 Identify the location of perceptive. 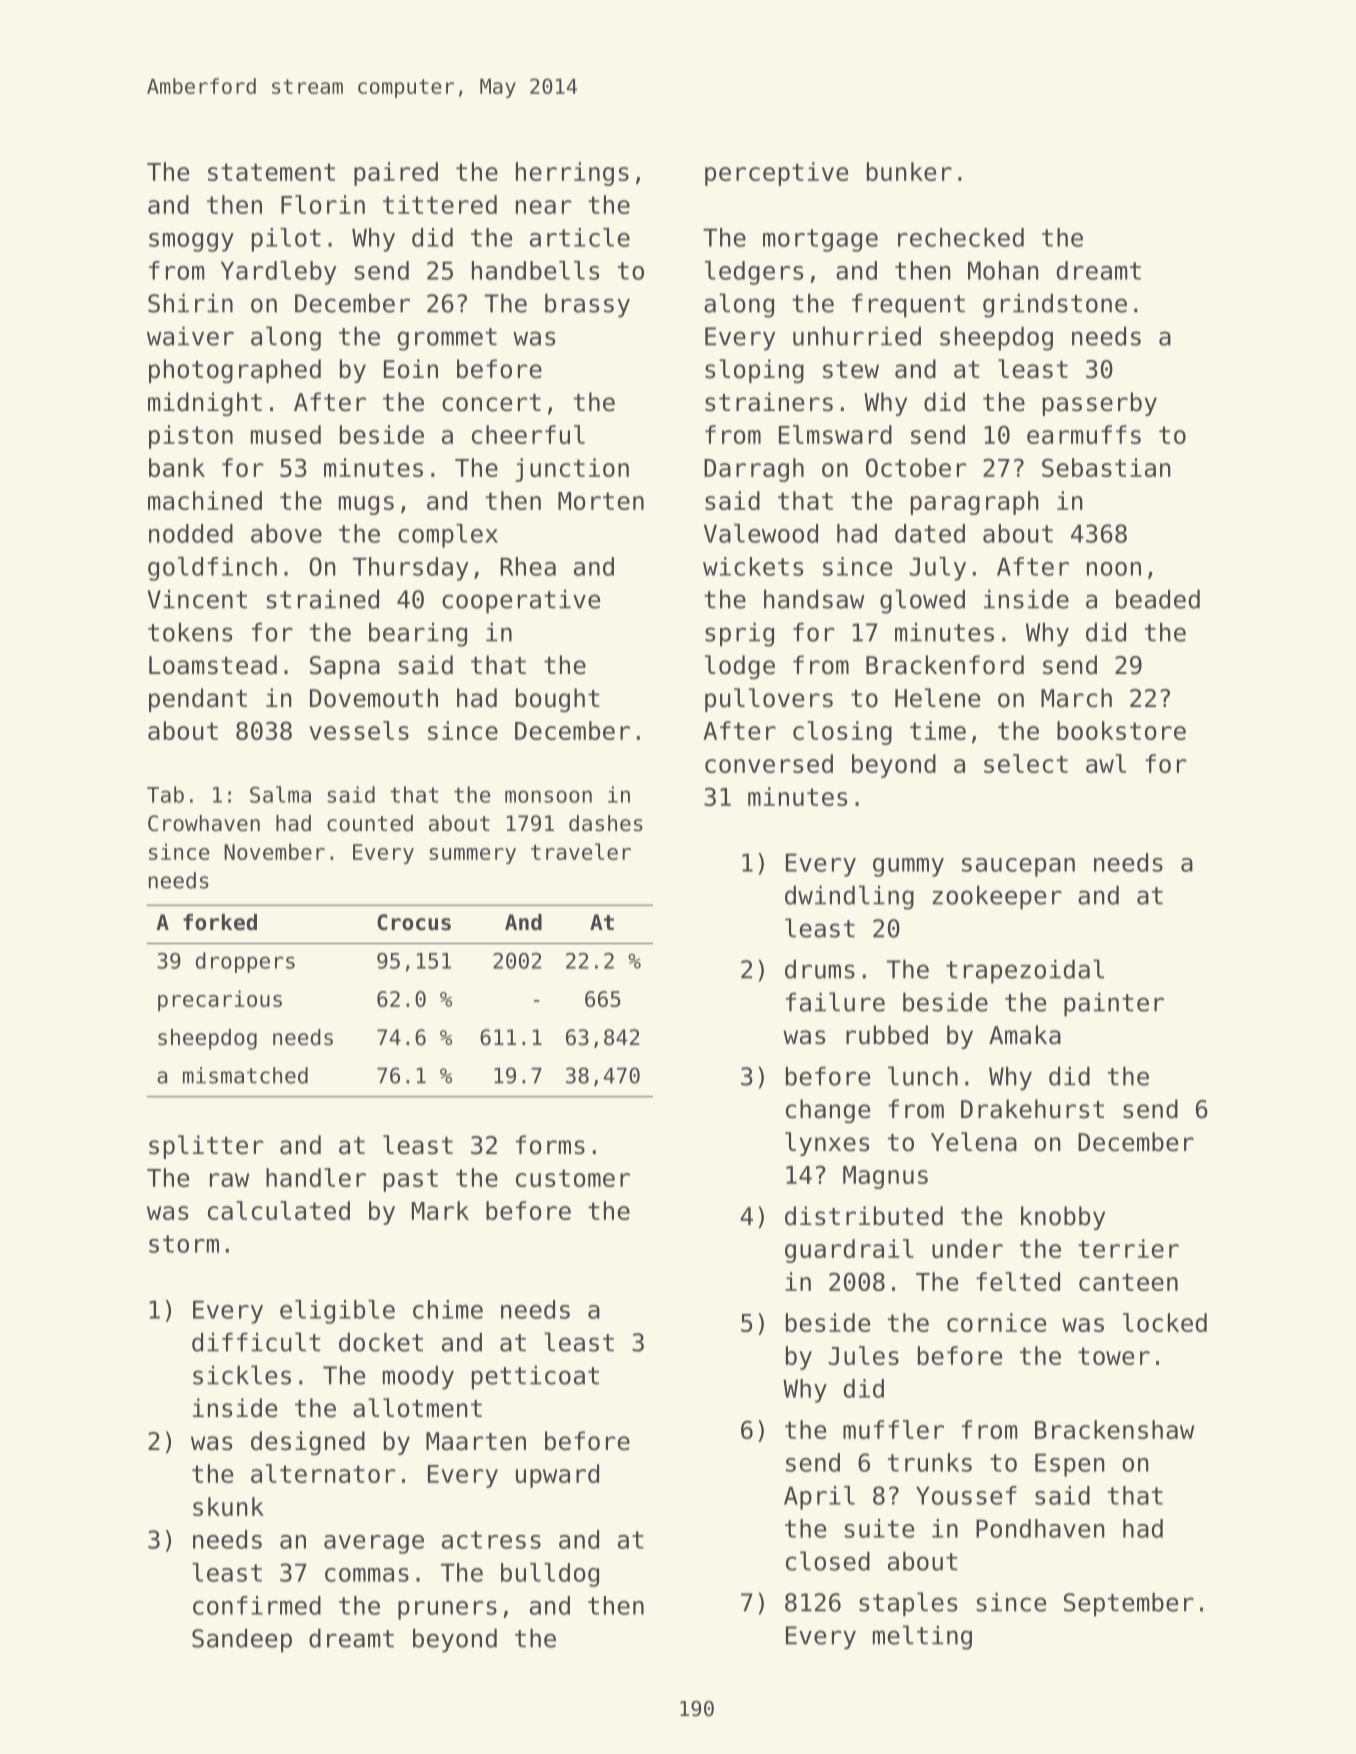
(776, 174).
